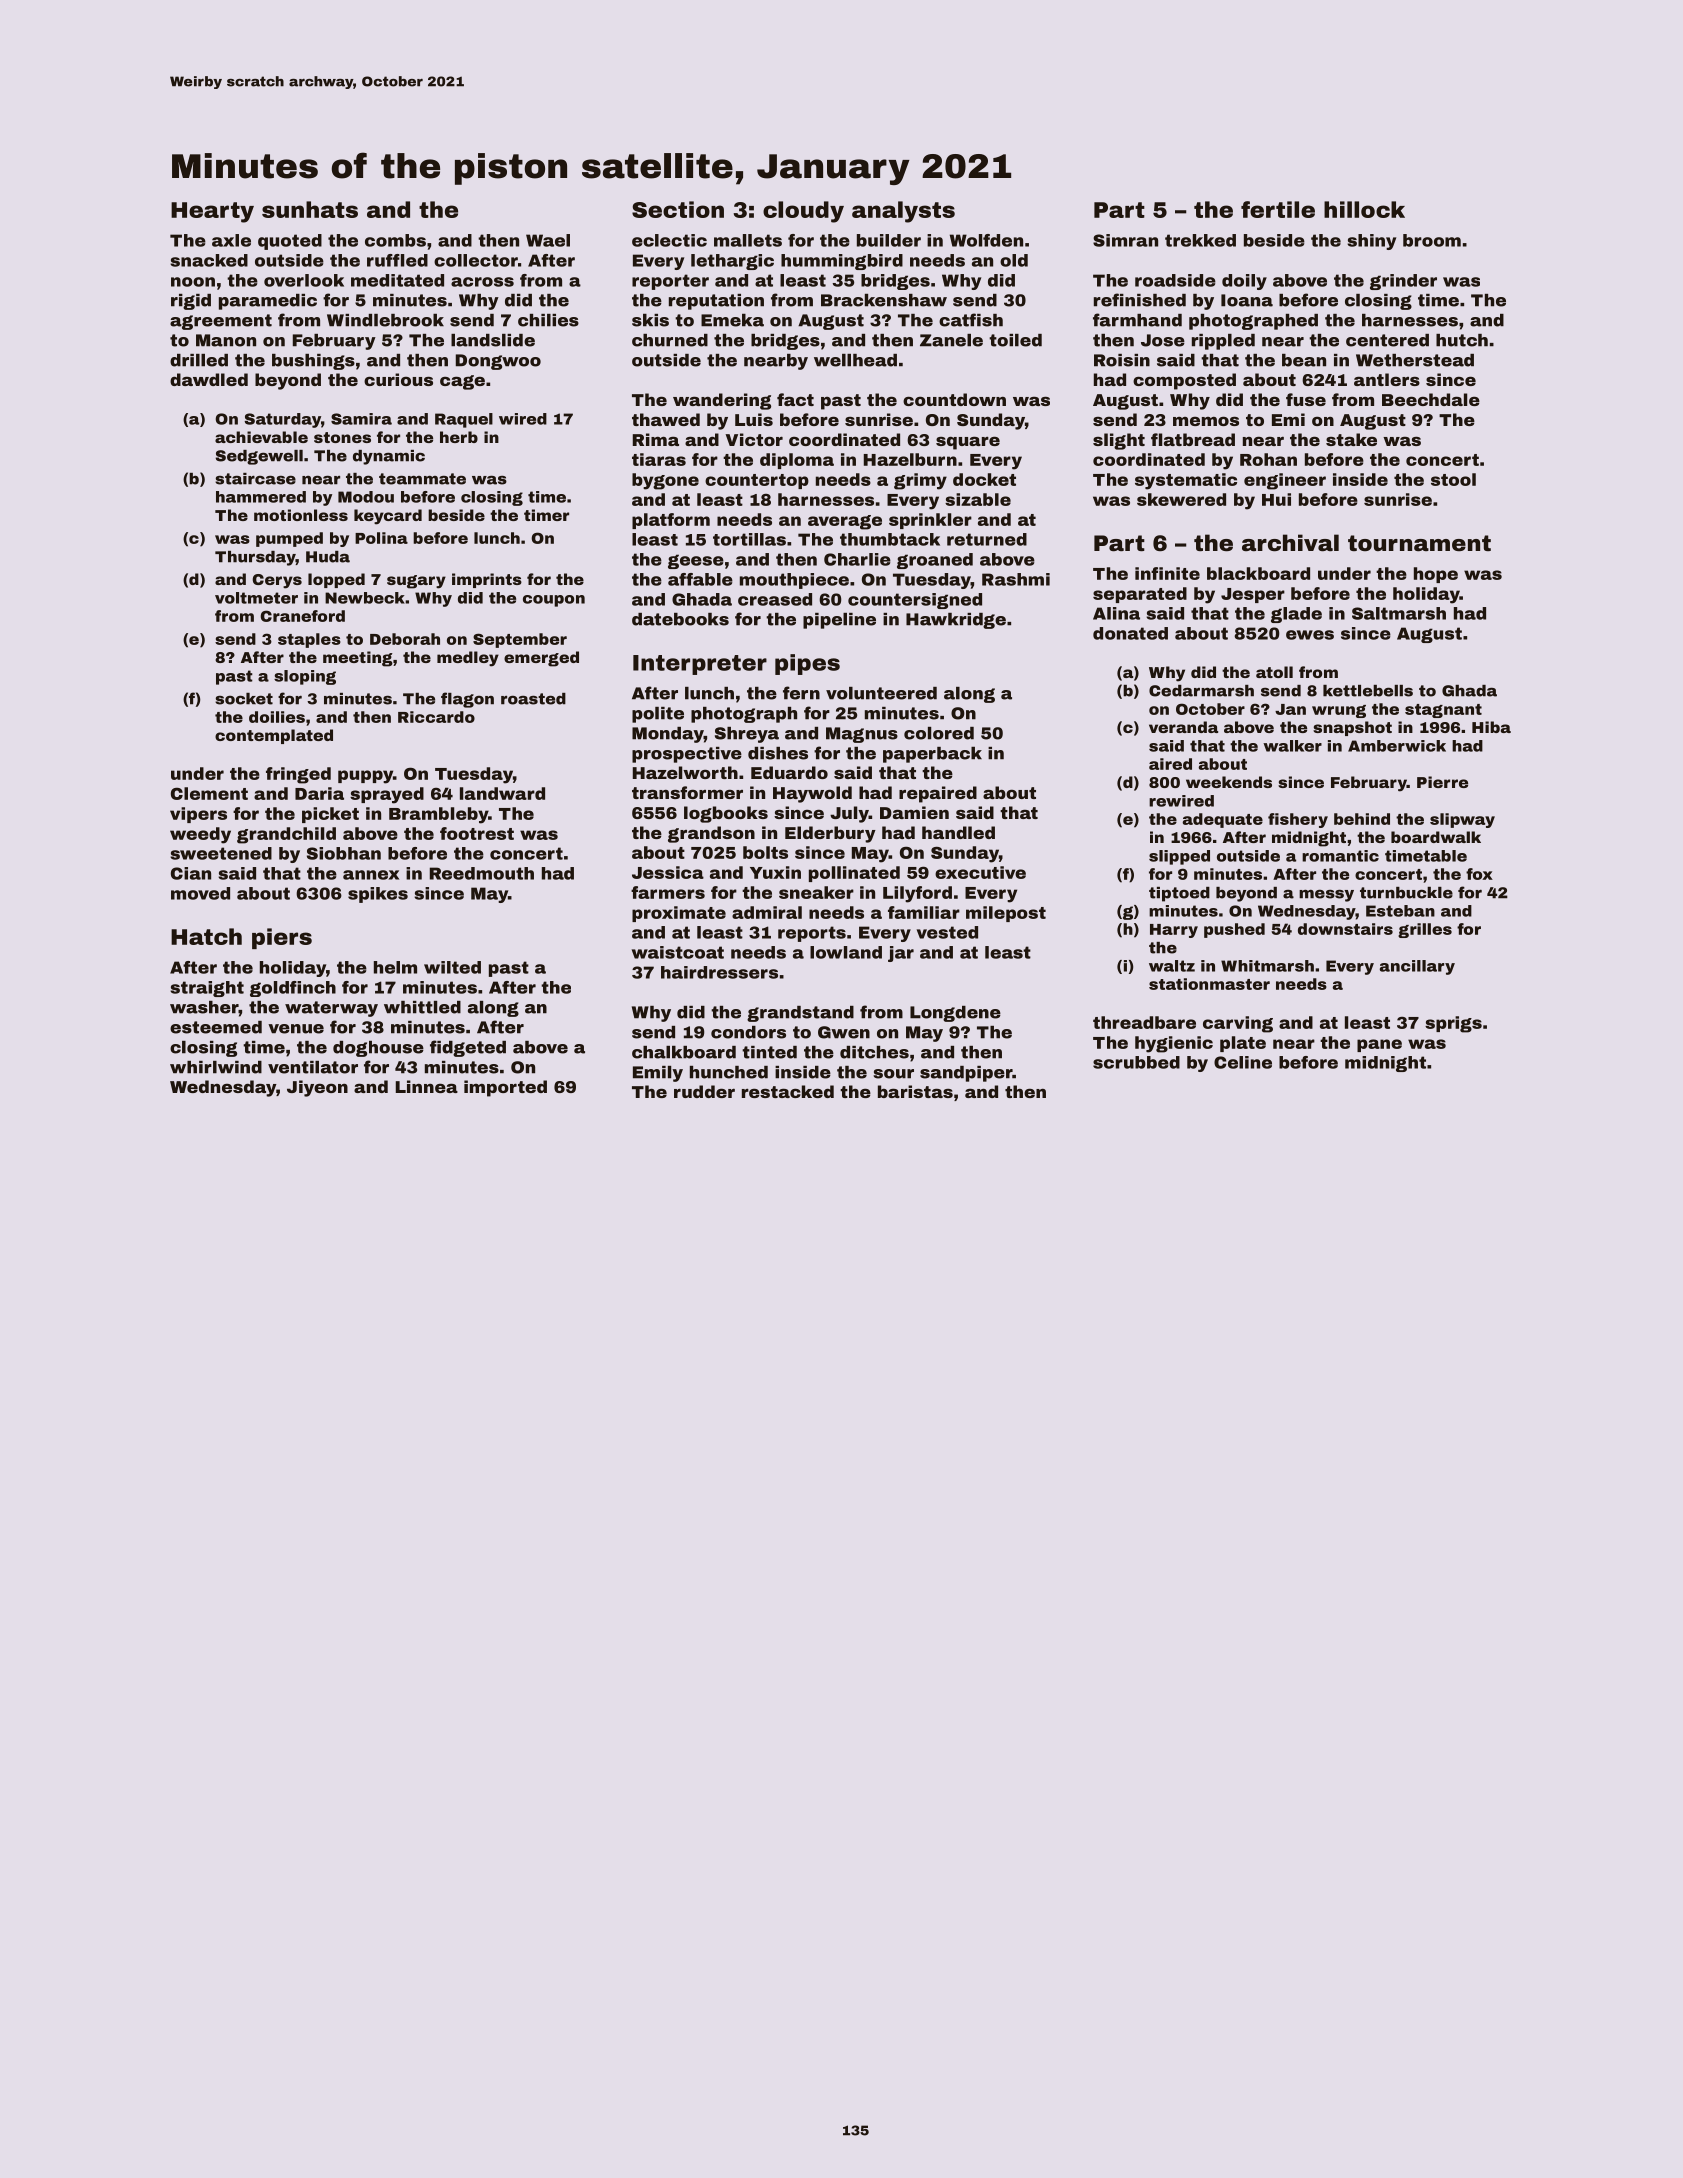  Describe the element at coordinates (1186, 481) in the image. I see `systematic` at that location.
